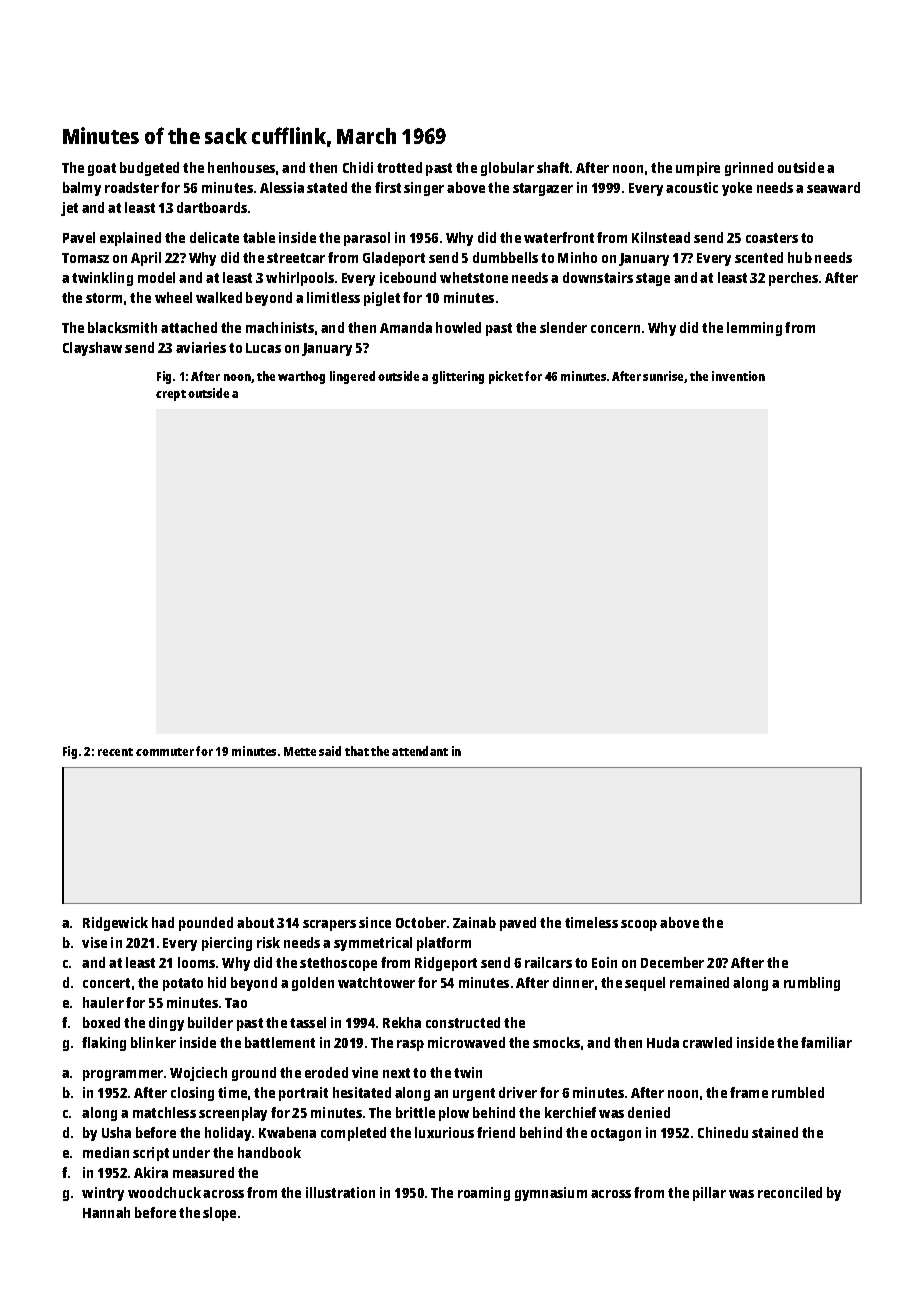 The width and height of the document is (924, 1308). Describe the element at coordinates (484, 1194) in the document. I see `roaming` at that location.
